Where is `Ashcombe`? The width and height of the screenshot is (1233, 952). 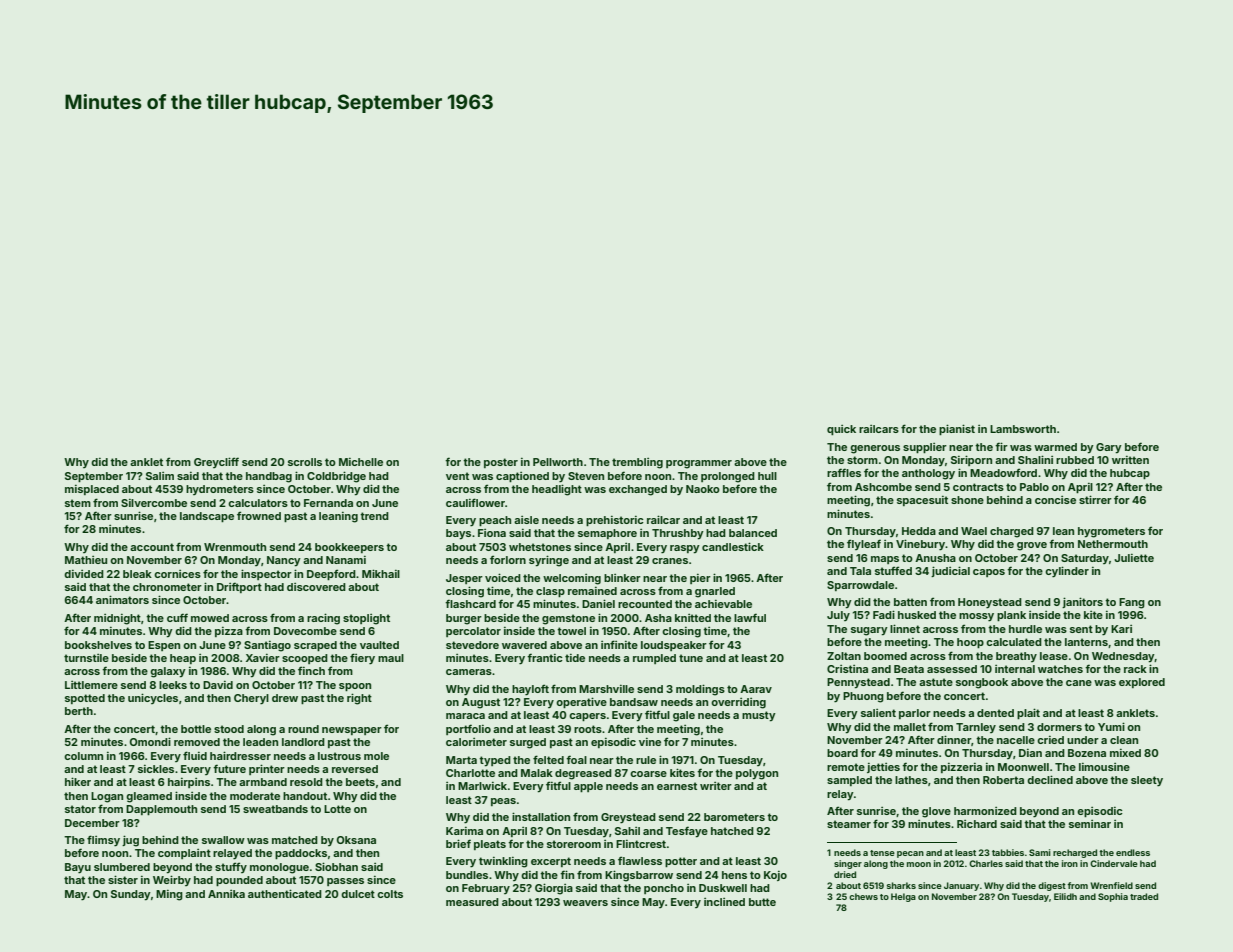
Ashcombe is located at coordinates (883, 487).
